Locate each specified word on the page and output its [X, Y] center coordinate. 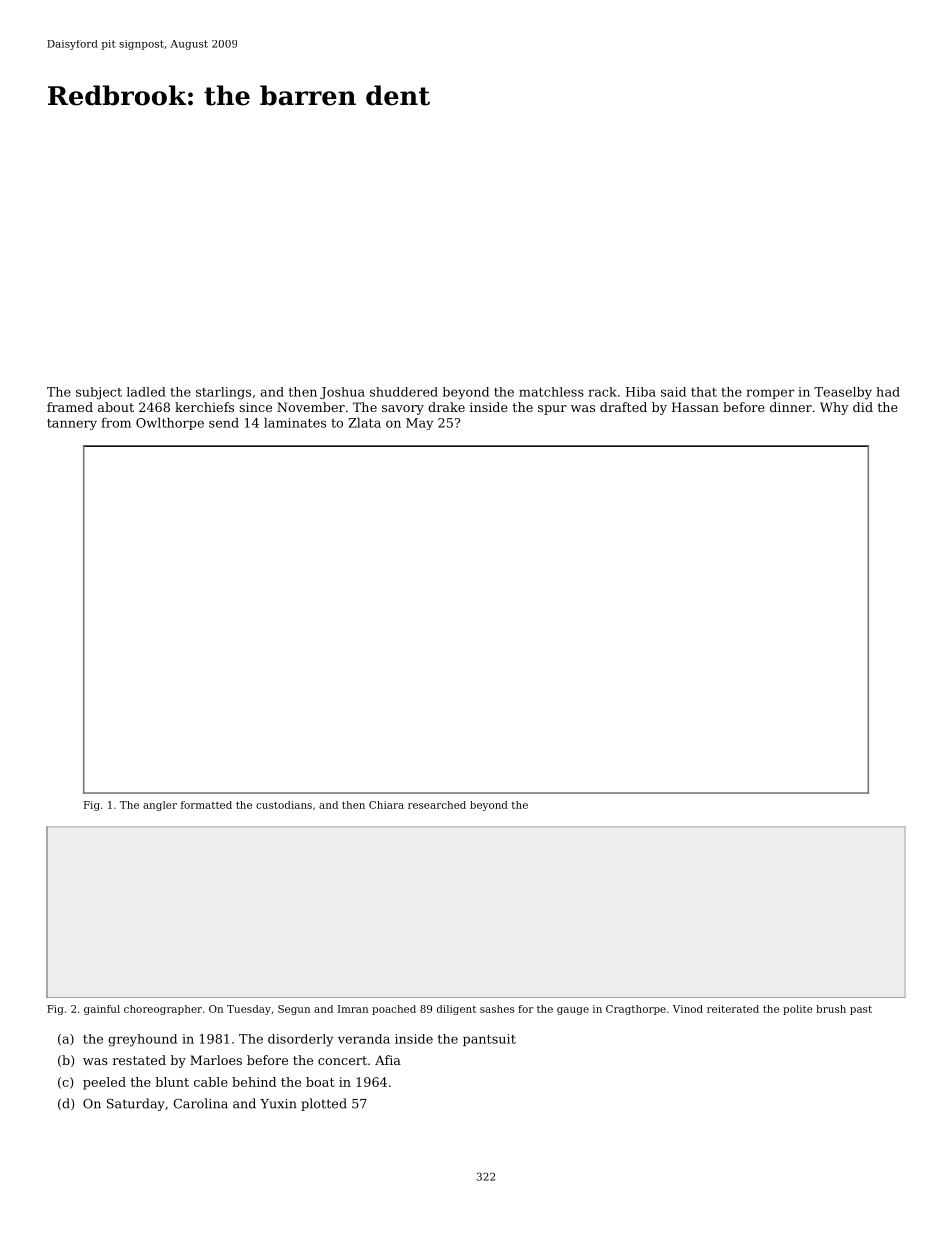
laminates [295, 422]
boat [320, 1082]
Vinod [688, 1009]
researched [437, 805]
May [419, 424]
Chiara [386, 805]
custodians [284, 805]
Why [834, 408]
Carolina [200, 1103]
